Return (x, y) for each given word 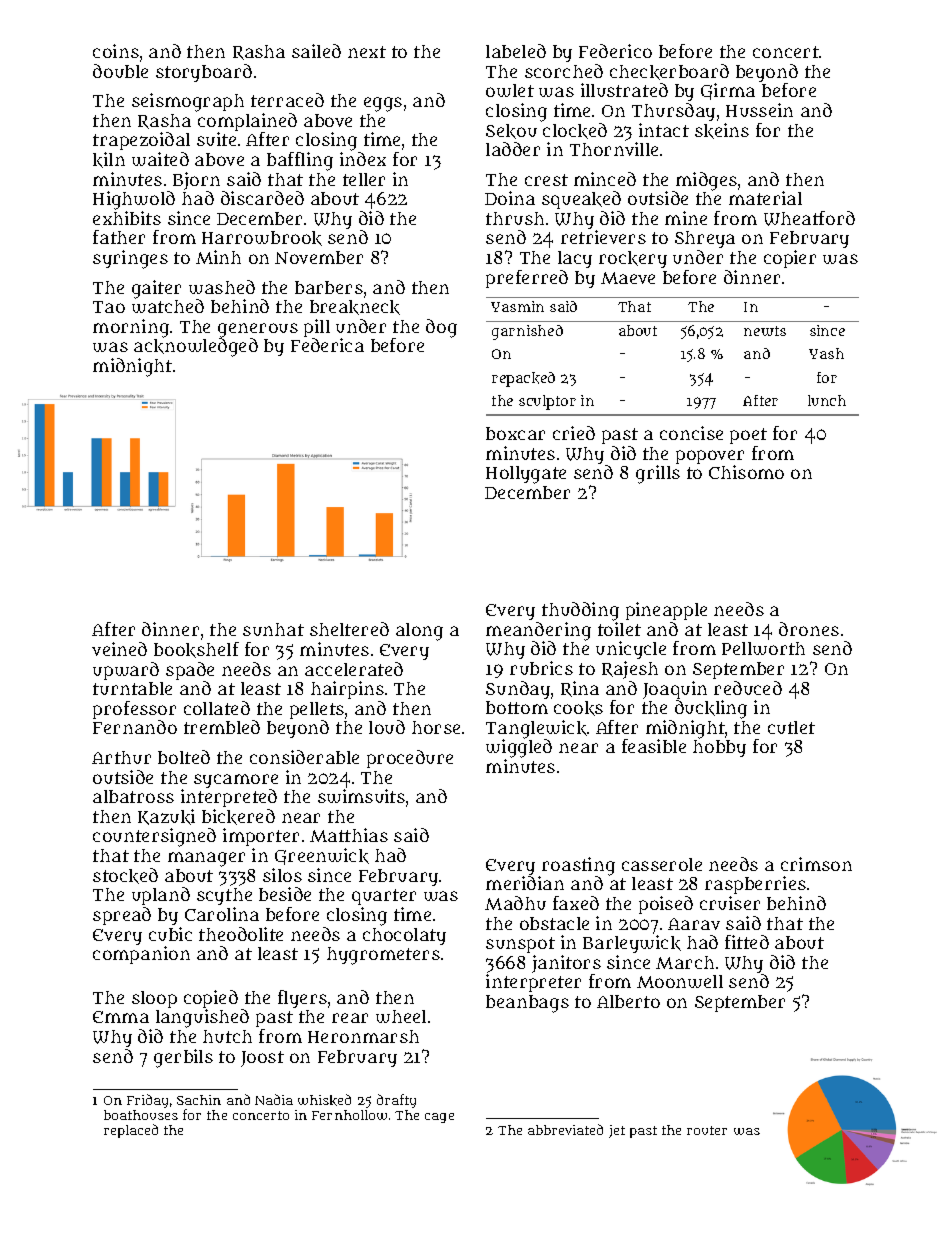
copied (211, 999)
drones (809, 629)
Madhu (515, 903)
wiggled (519, 748)
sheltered (349, 629)
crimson (816, 864)
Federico (615, 51)
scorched (564, 71)
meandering (538, 631)
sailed (316, 51)
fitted (747, 942)
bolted (184, 757)
